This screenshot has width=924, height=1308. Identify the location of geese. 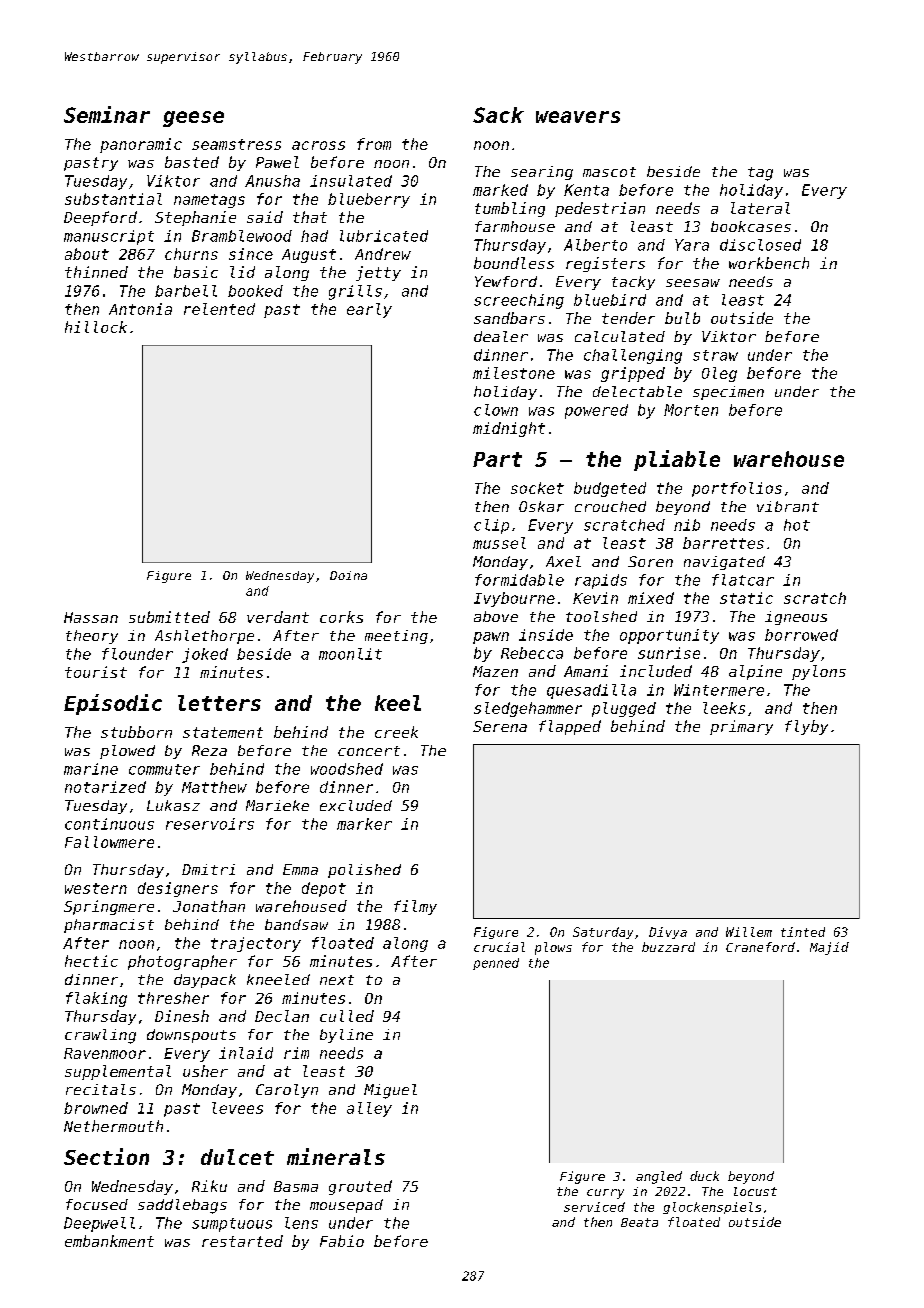
(193, 119).
